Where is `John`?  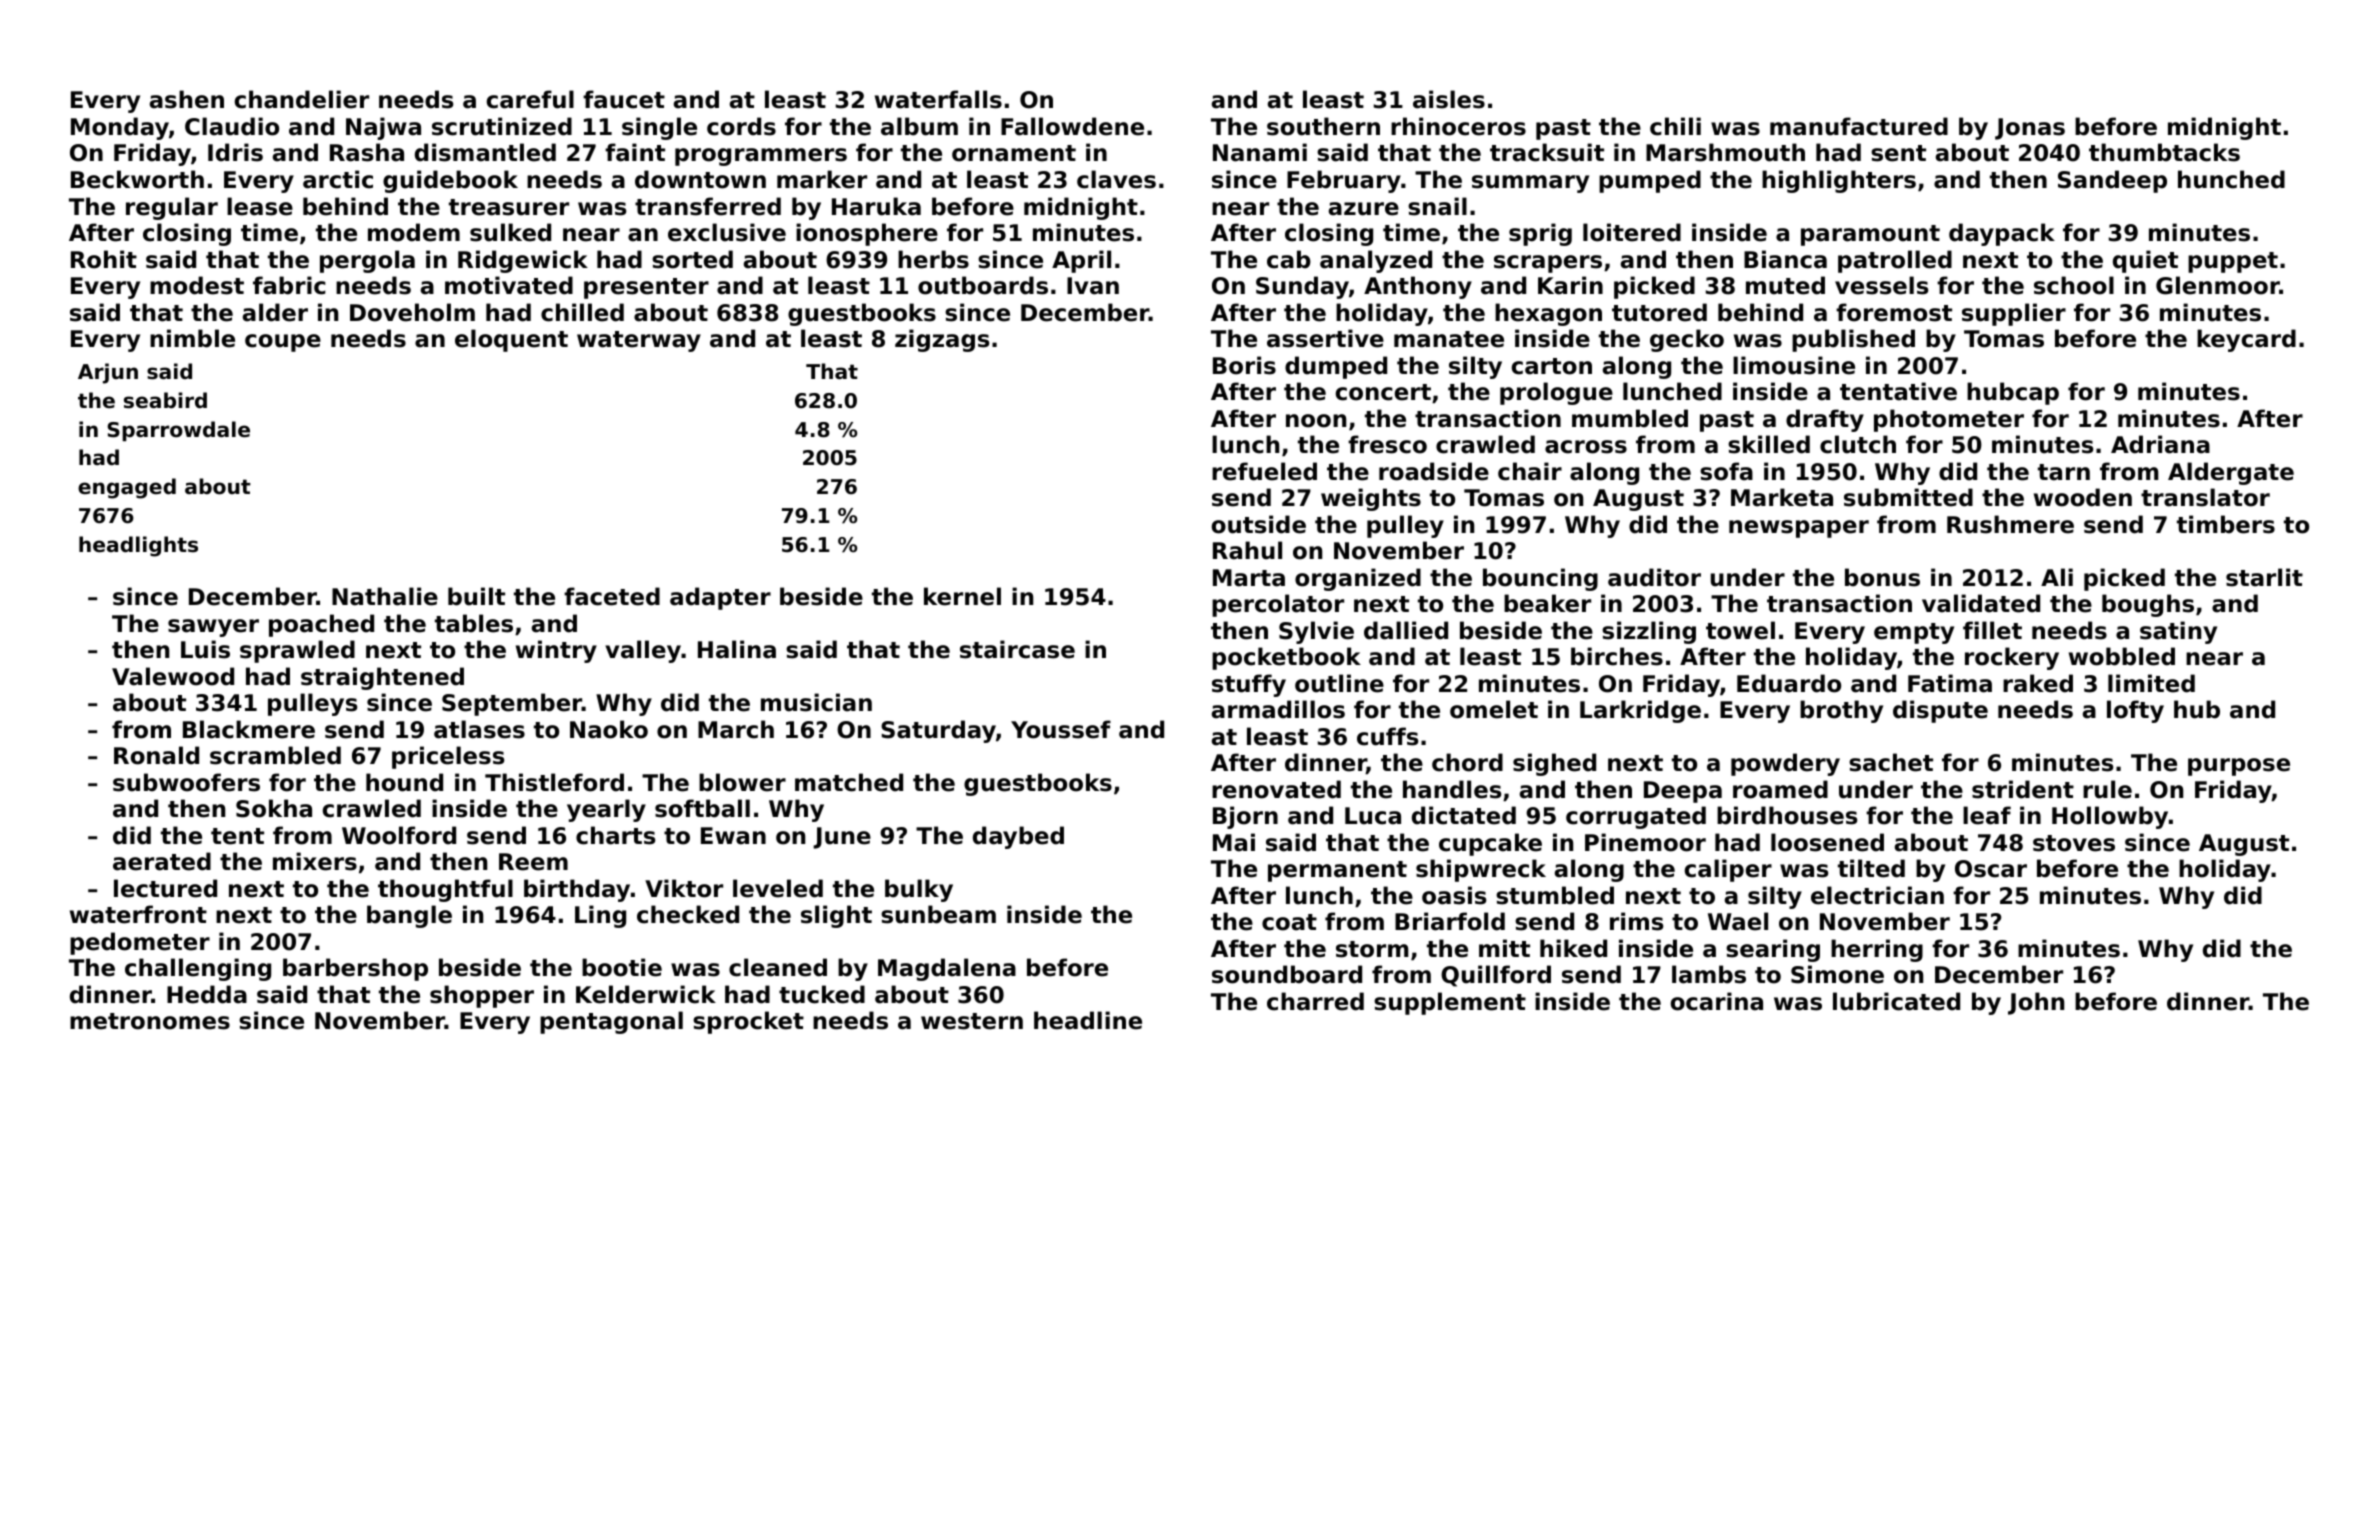 John is located at coordinates (2036, 1003).
